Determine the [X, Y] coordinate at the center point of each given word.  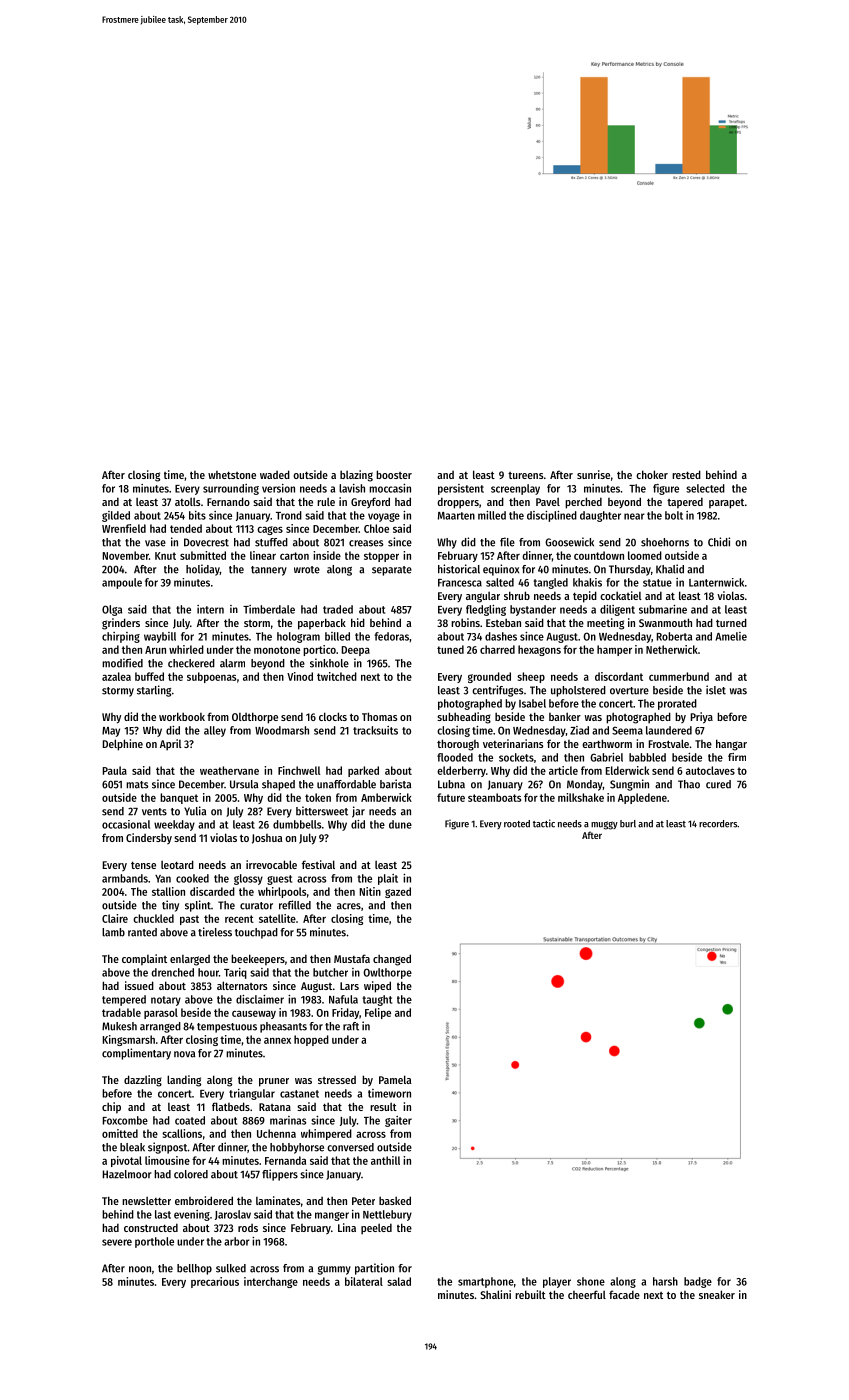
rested [686, 474]
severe [117, 1242]
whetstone [232, 475]
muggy [604, 825]
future [451, 797]
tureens [525, 475]
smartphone [486, 1282]
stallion [168, 891]
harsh [665, 1281]
